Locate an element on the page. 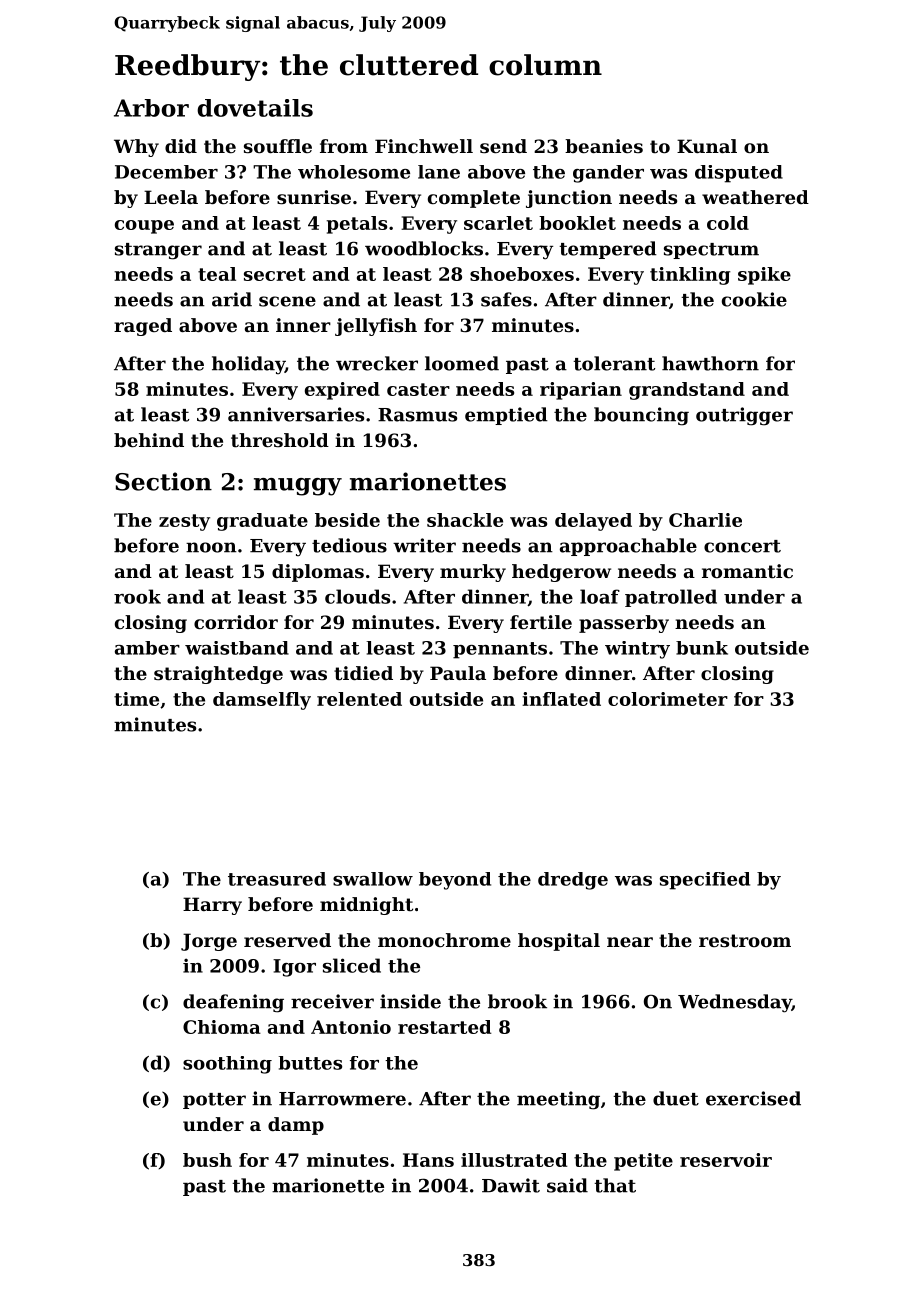 This page has width=924, height=1308. spike is located at coordinates (764, 276).
